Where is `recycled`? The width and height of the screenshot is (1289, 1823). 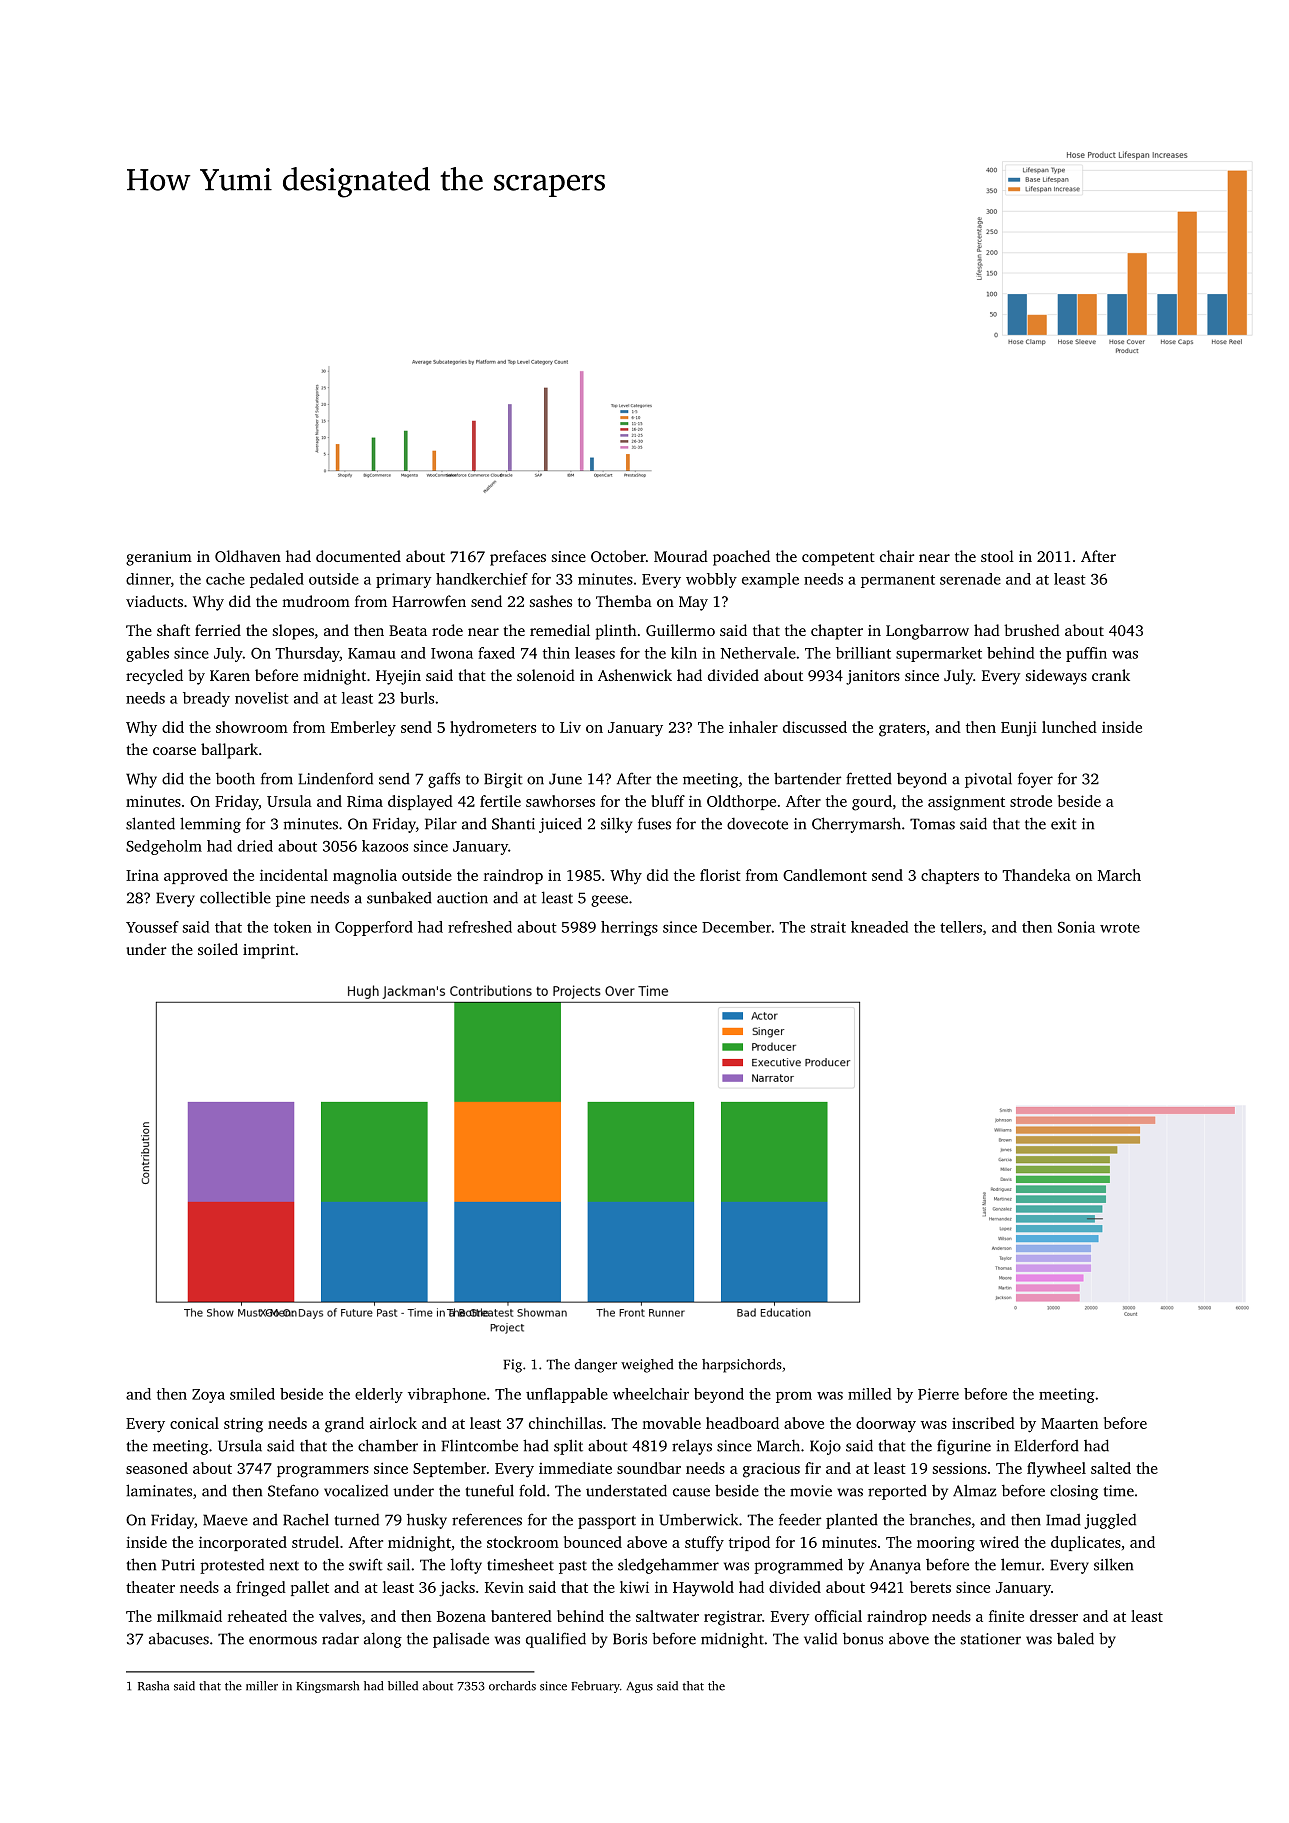 recycled is located at coordinates (154, 677).
